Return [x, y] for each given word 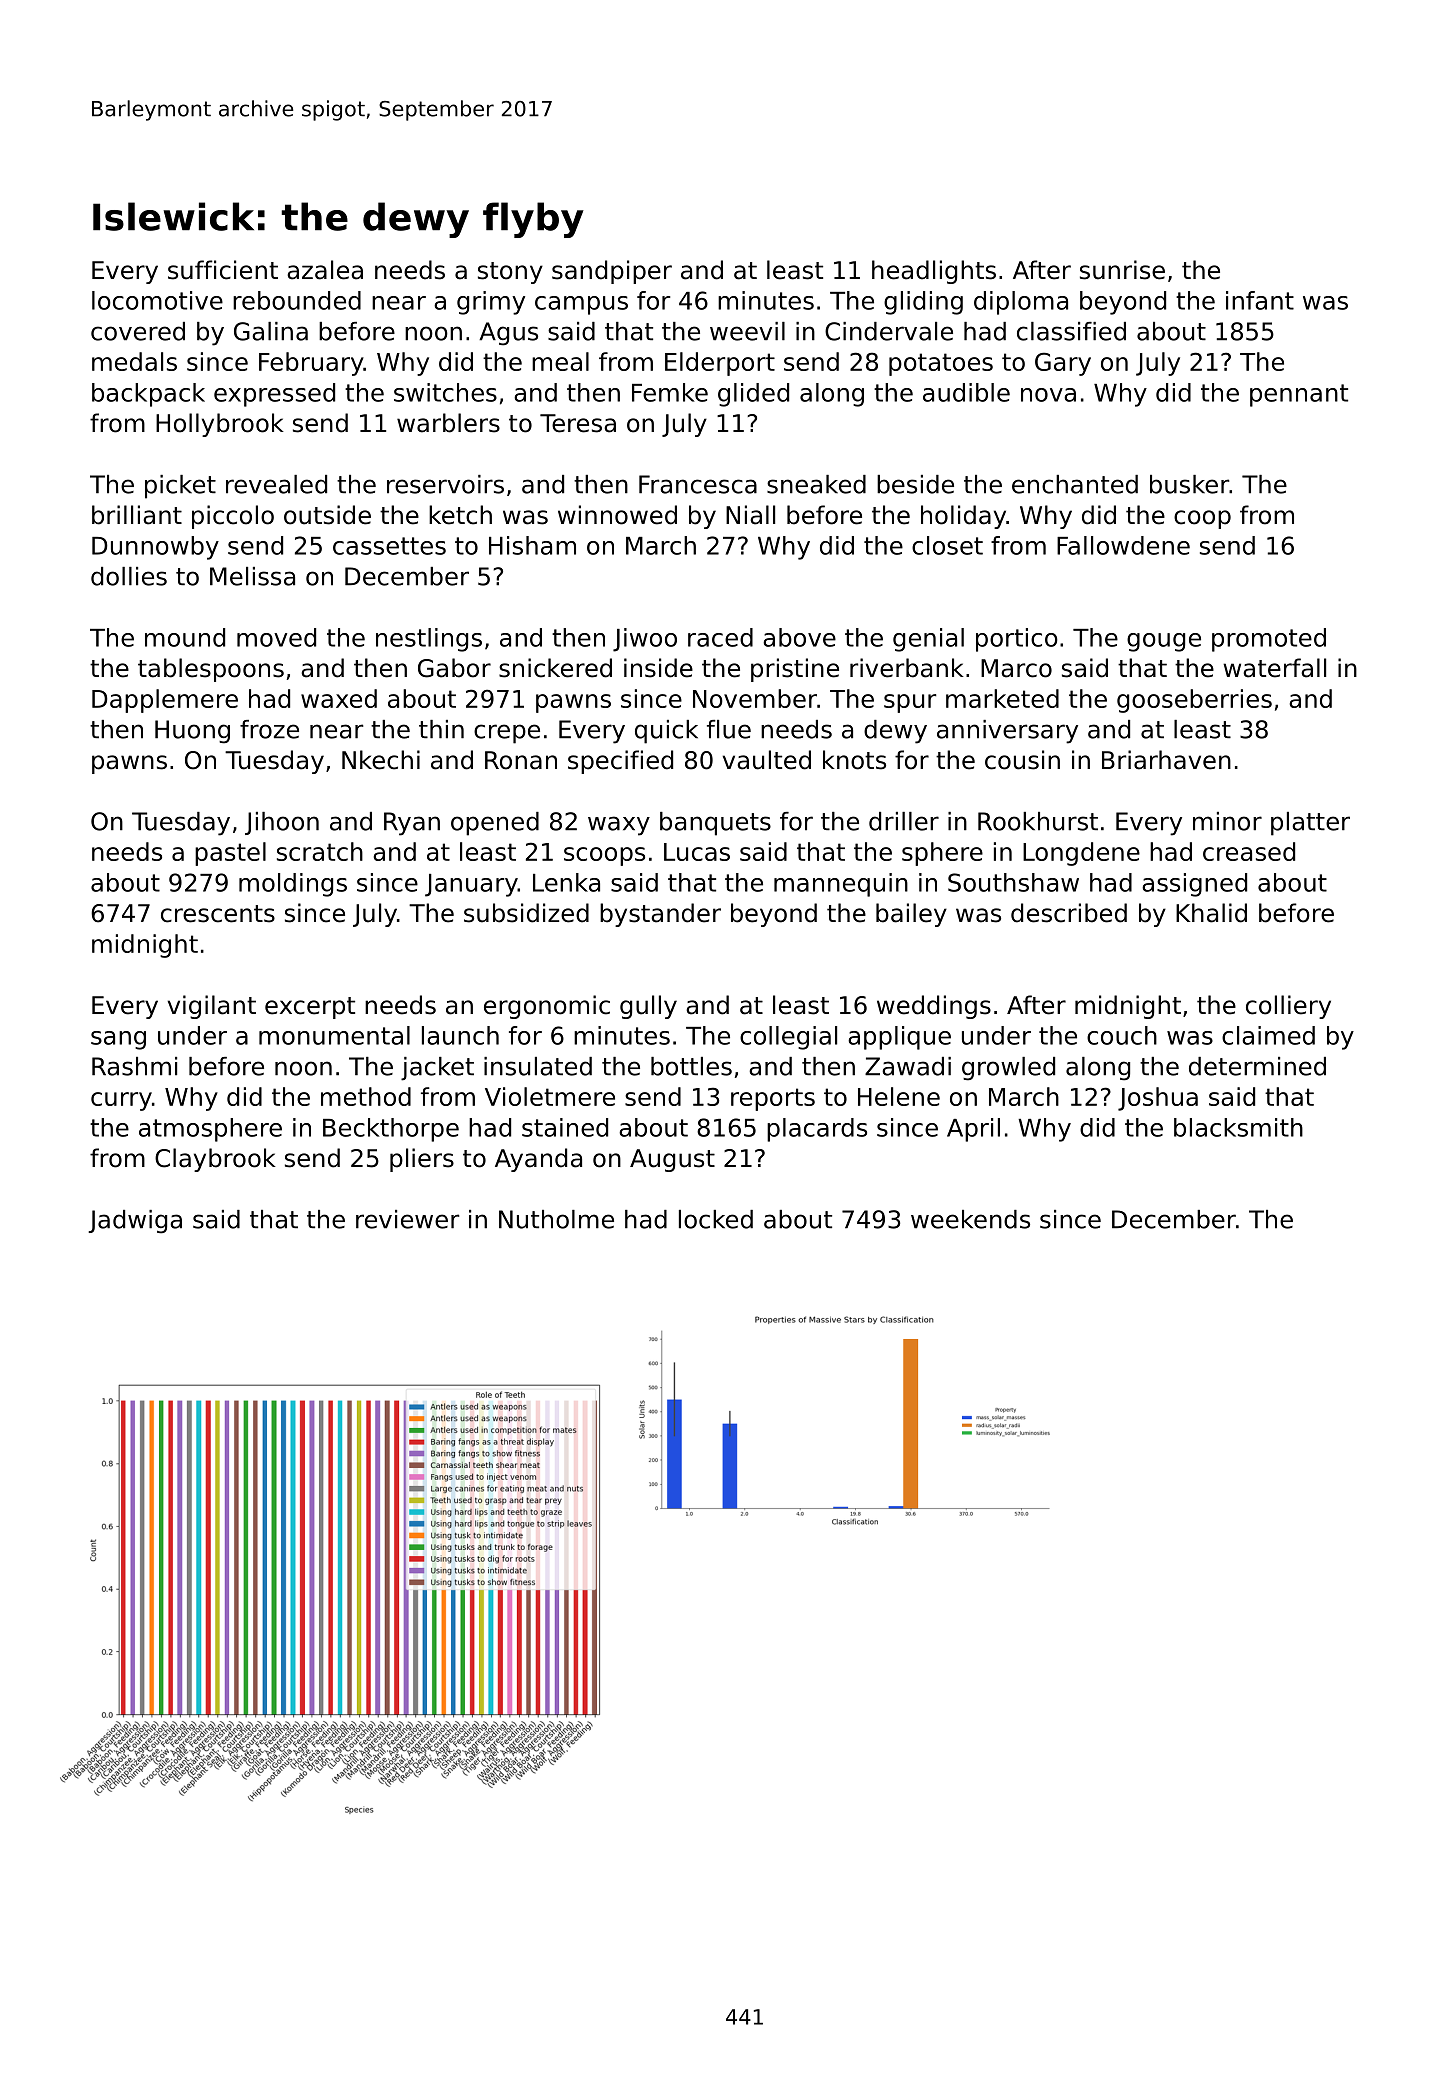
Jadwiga [135, 1222]
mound [185, 637]
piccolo [233, 517]
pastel [230, 854]
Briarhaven [1166, 760]
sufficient [223, 270]
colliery [1288, 1007]
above [799, 637]
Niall [750, 515]
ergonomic [547, 1007]
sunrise [1122, 270]
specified [620, 762]
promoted [1269, 640]
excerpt [310, 1008]
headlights [934, 272]
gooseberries [1194, 701]
